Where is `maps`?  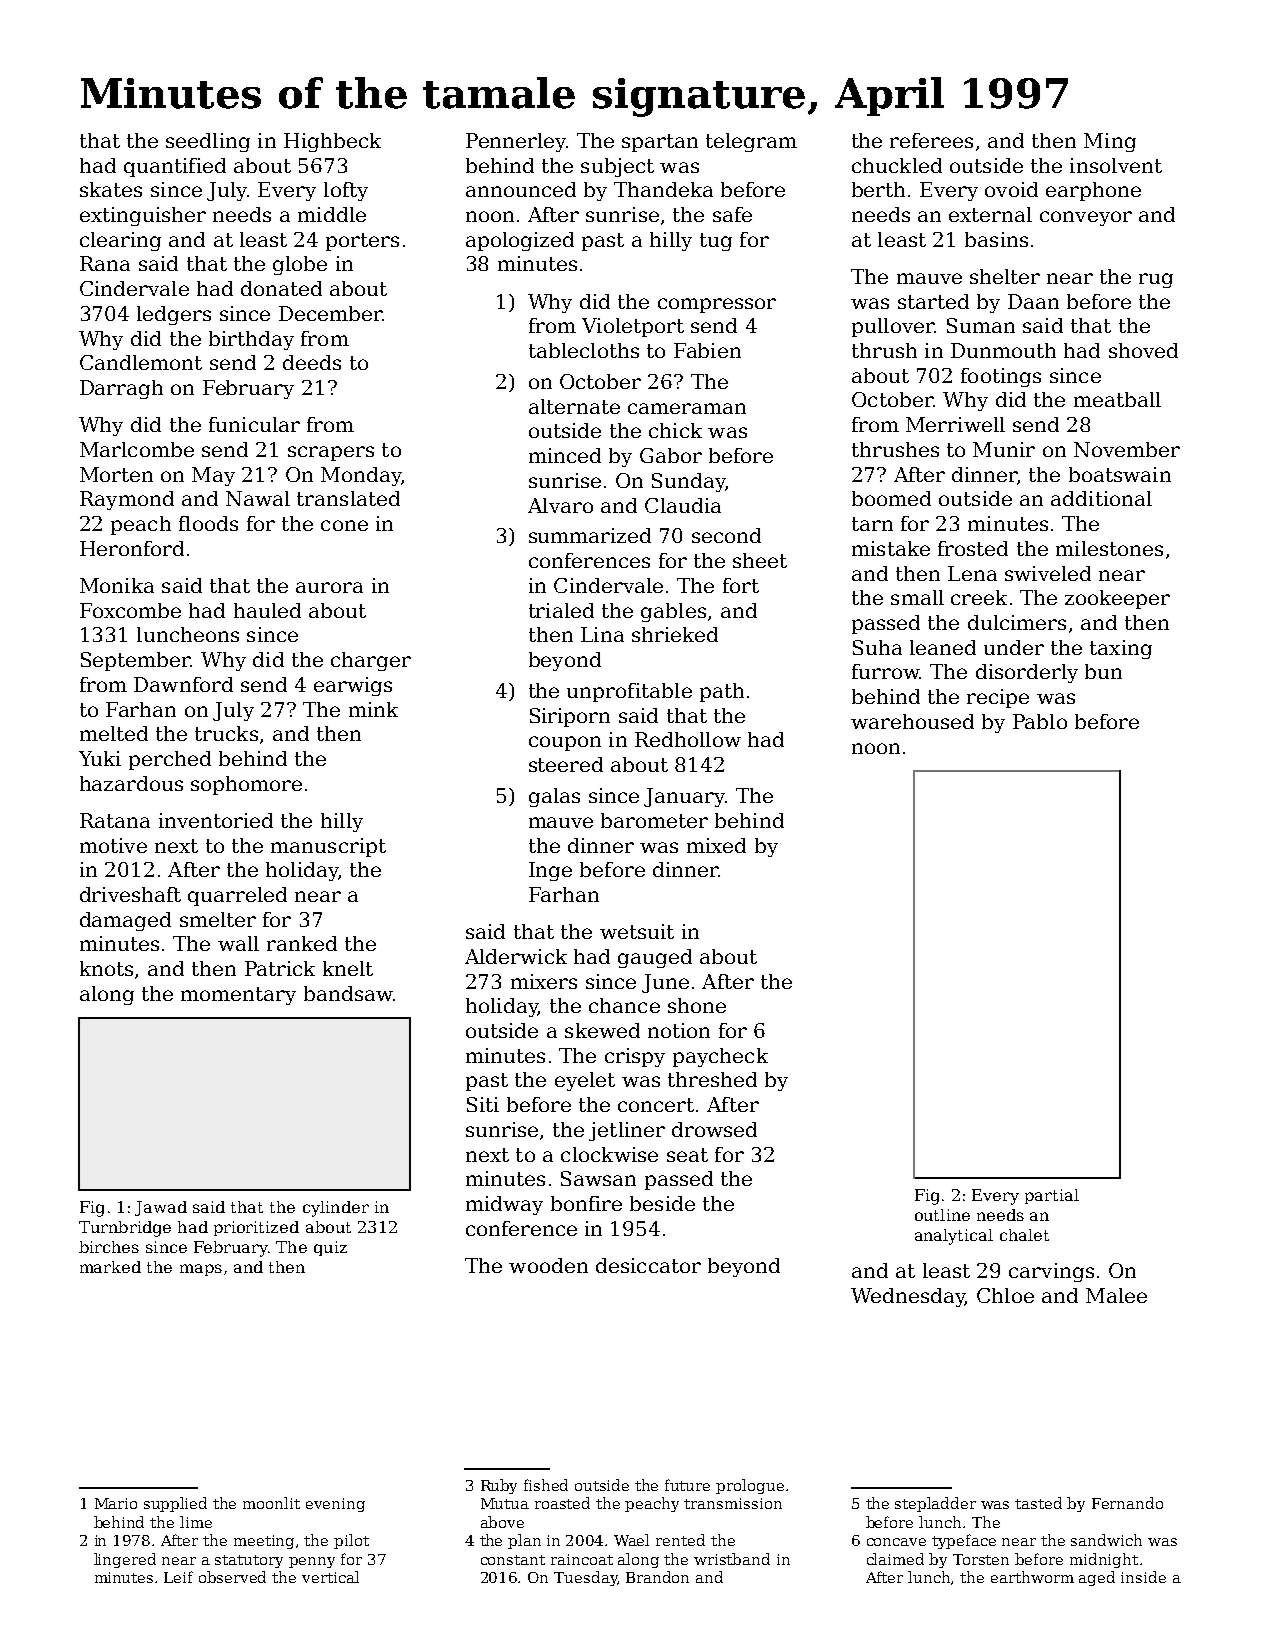
maps is located at coordinates (201, 1270).
